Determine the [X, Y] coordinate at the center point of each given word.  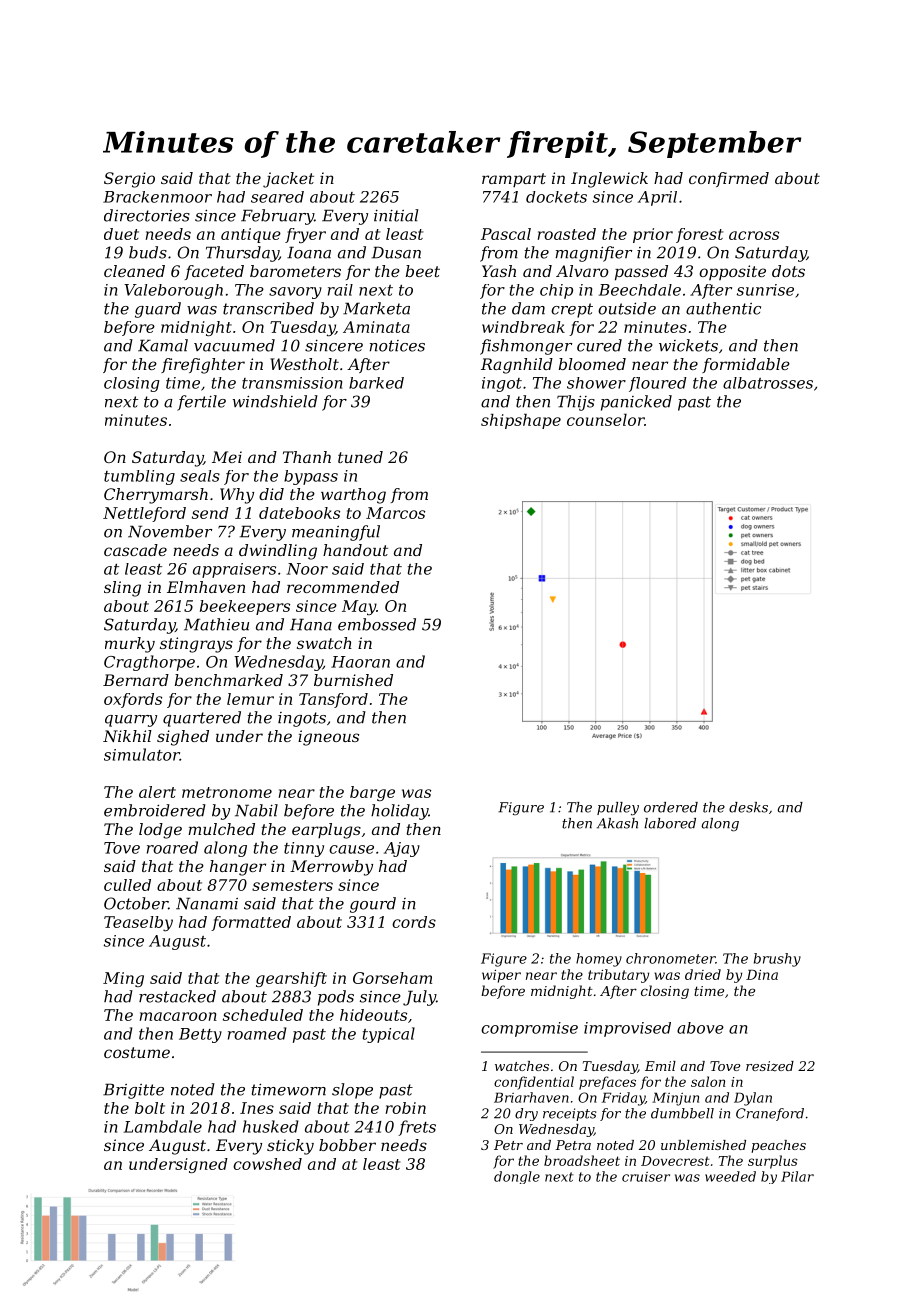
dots [788, 271]
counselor [605, 420]
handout [355, 550]
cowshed [267, 1164]
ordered [671, 807]
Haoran [360, 662]
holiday [399, 812]
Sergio [129, 180]
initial [396, 215]
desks [748, 807]
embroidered [155, 810]
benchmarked [229, 680]
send [210, 513]
